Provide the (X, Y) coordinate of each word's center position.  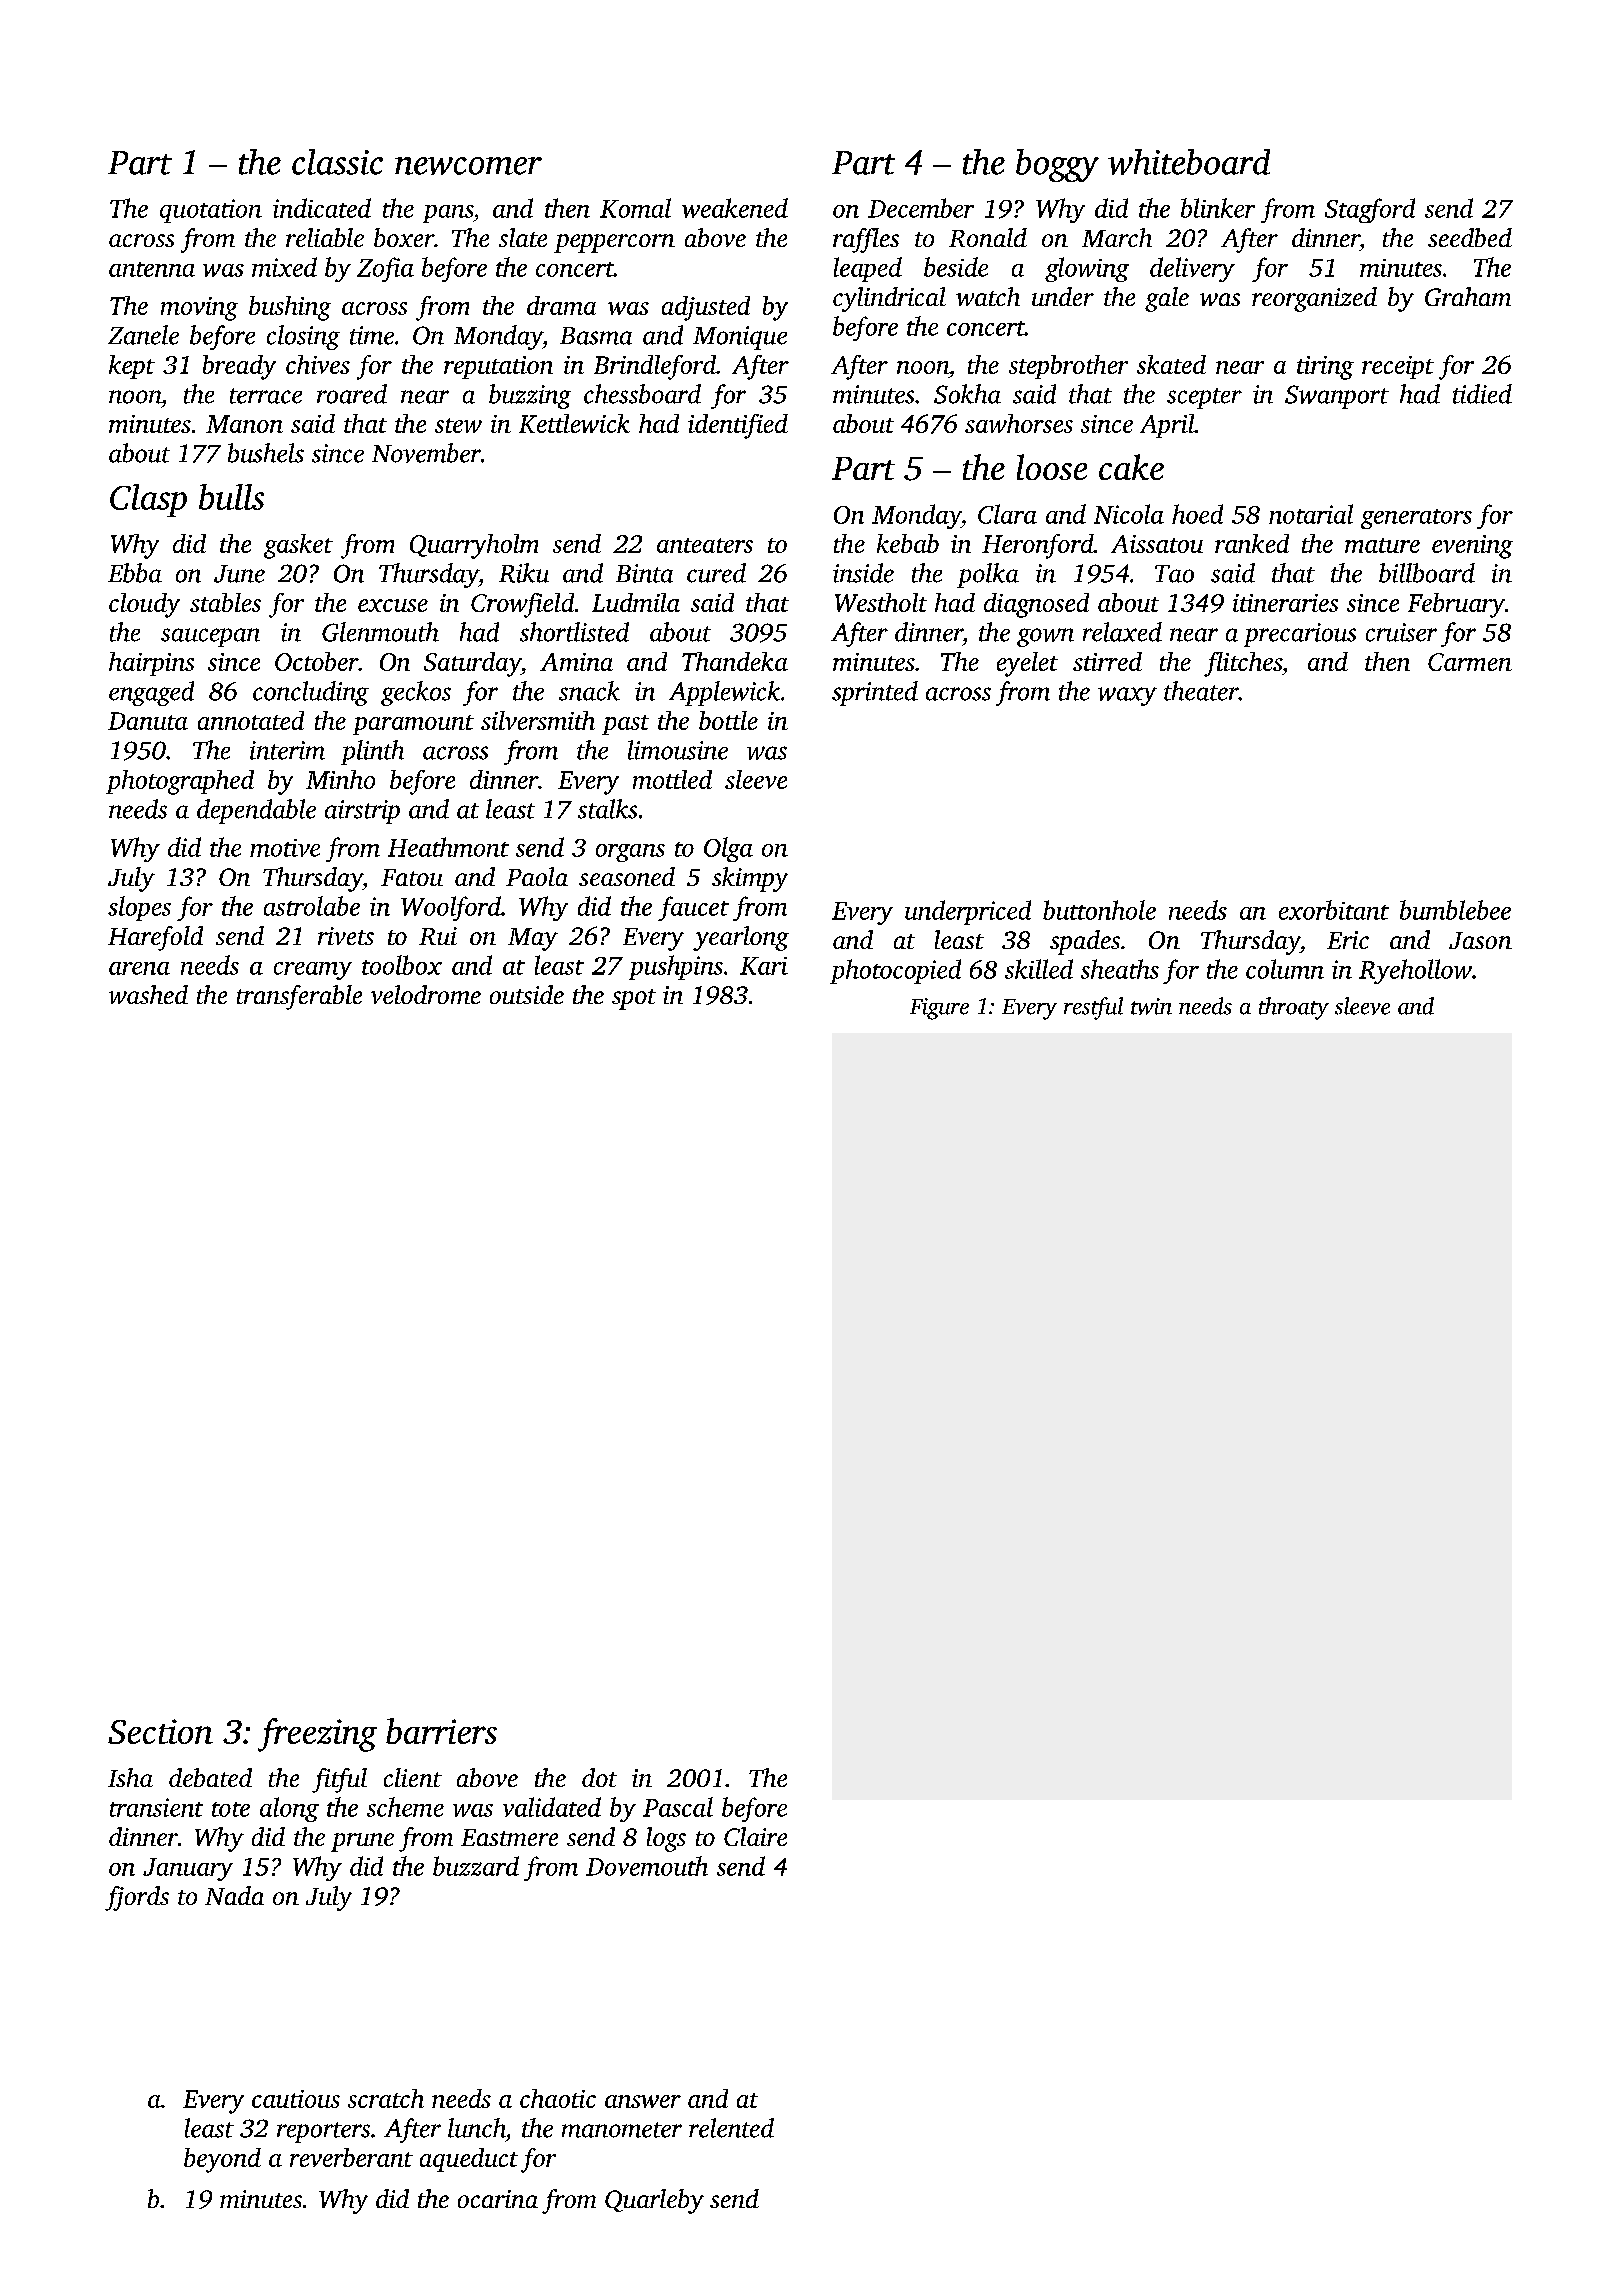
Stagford (1370, 210)
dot (599, 1777)
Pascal (678, 1807)
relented (731, 2128)
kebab (908, 543)
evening (1472, 547)
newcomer (468, 166)
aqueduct (469, 2160)
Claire (755, 1836)
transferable (299, 997)
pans (448, 214)
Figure (939, 1009)
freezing (317, 1735)
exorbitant (1334, 910)
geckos (416, 693)
